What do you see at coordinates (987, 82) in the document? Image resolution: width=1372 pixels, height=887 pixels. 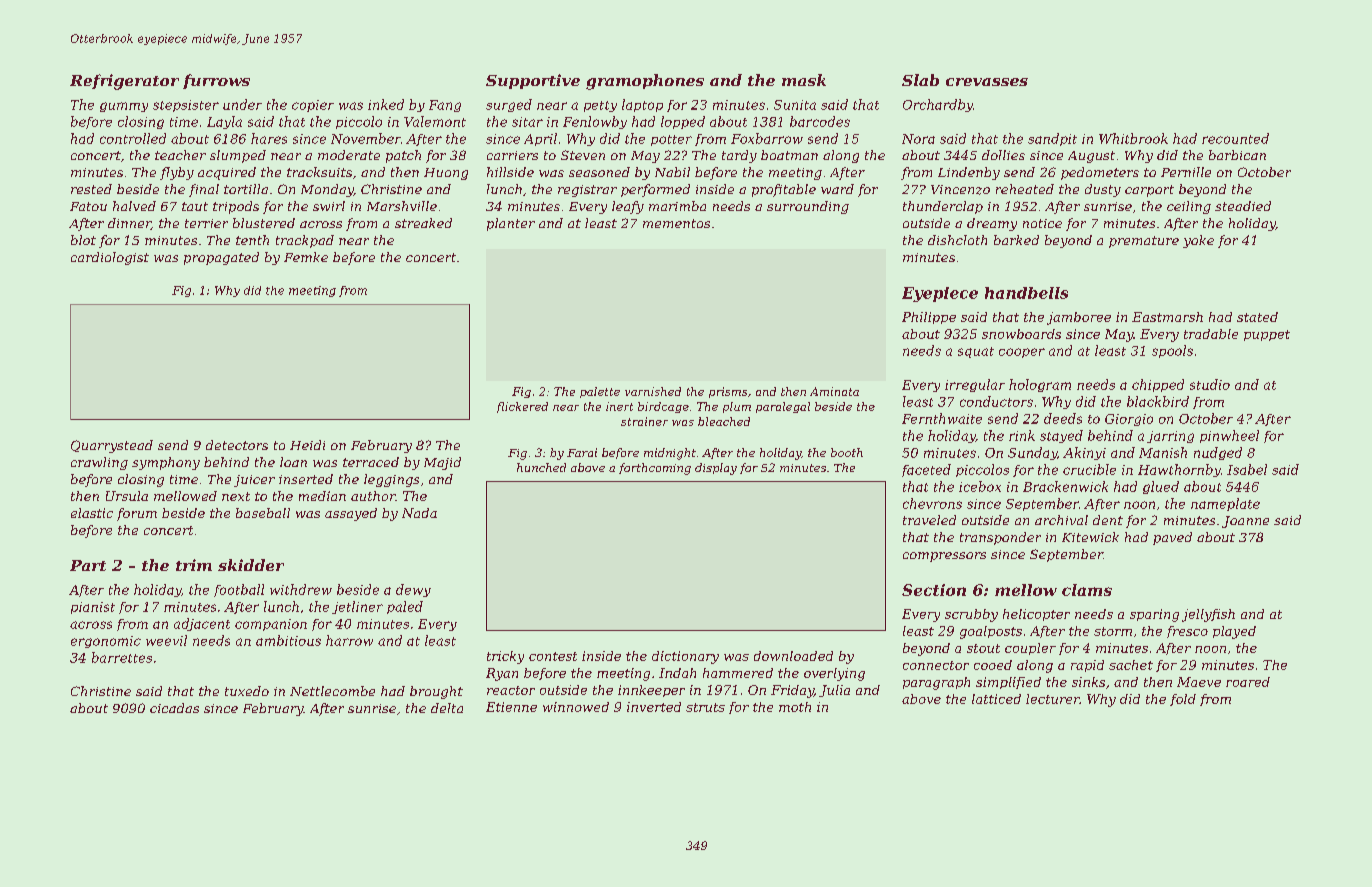 I see `crevasses` at bounding box center [987, 82].
